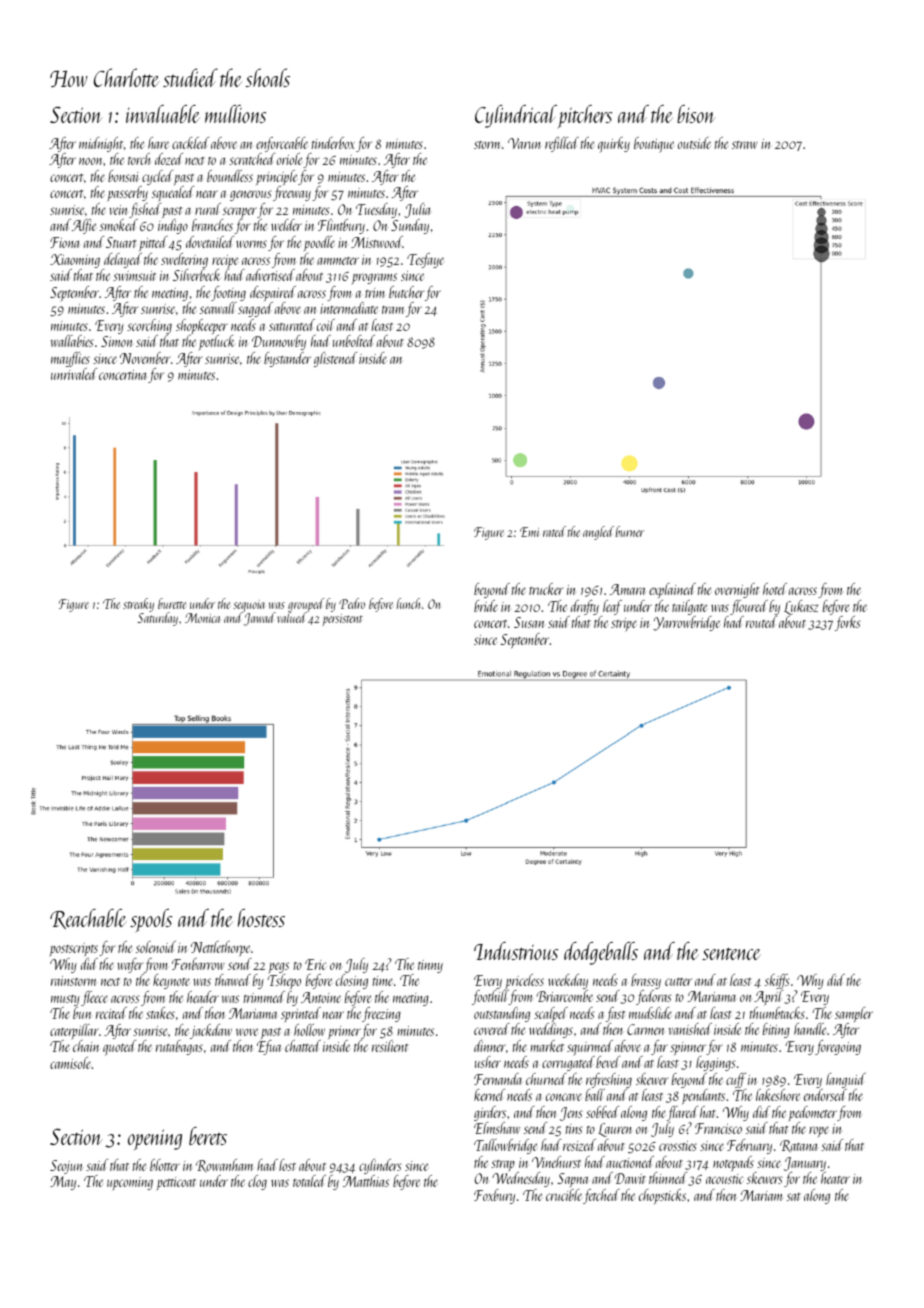  What do you see at coordinates (585, 607) in the image?
I see `drafty` at bounding box center [585, 607].
